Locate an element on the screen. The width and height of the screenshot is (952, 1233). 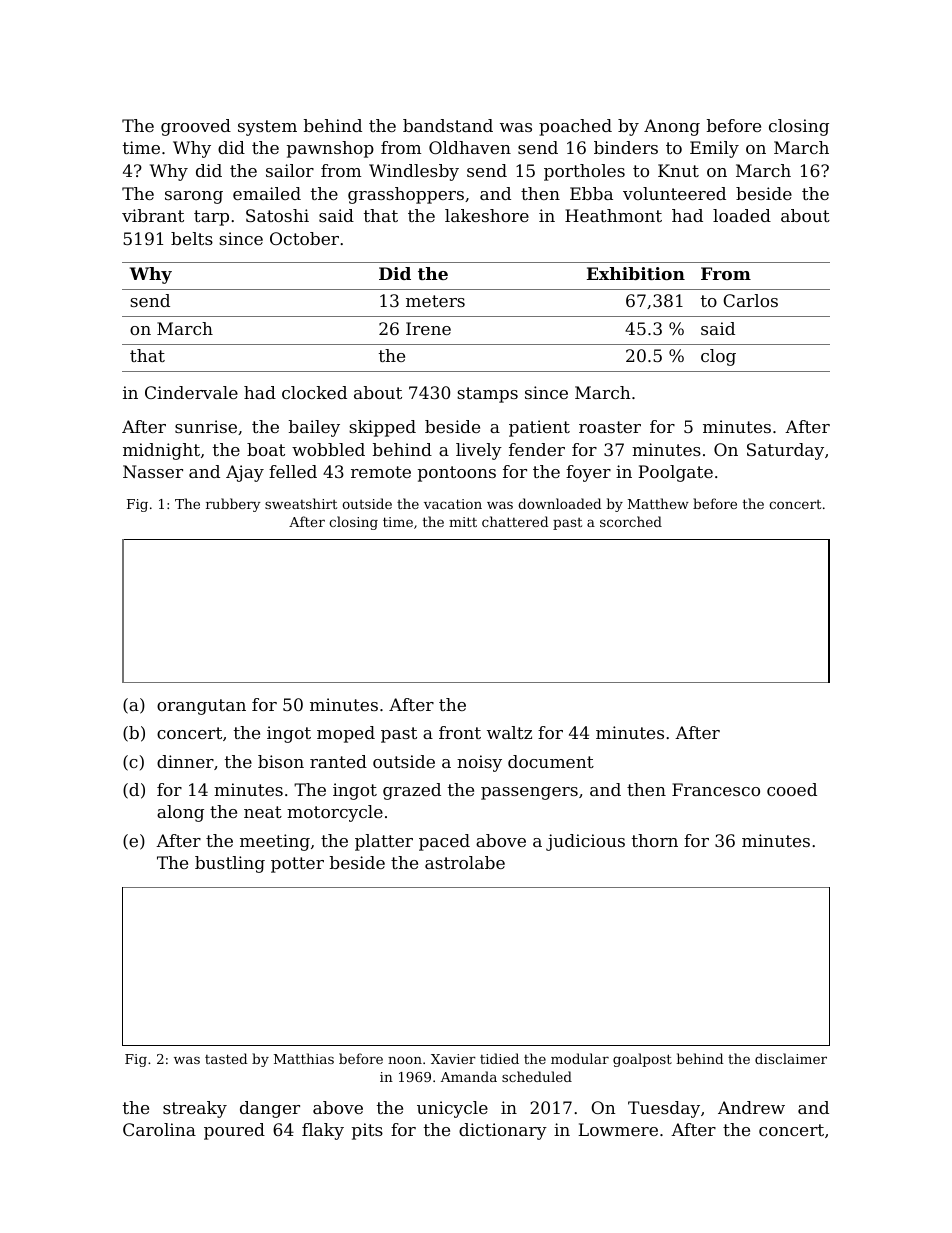
document is located at coordinates (551, 761).
